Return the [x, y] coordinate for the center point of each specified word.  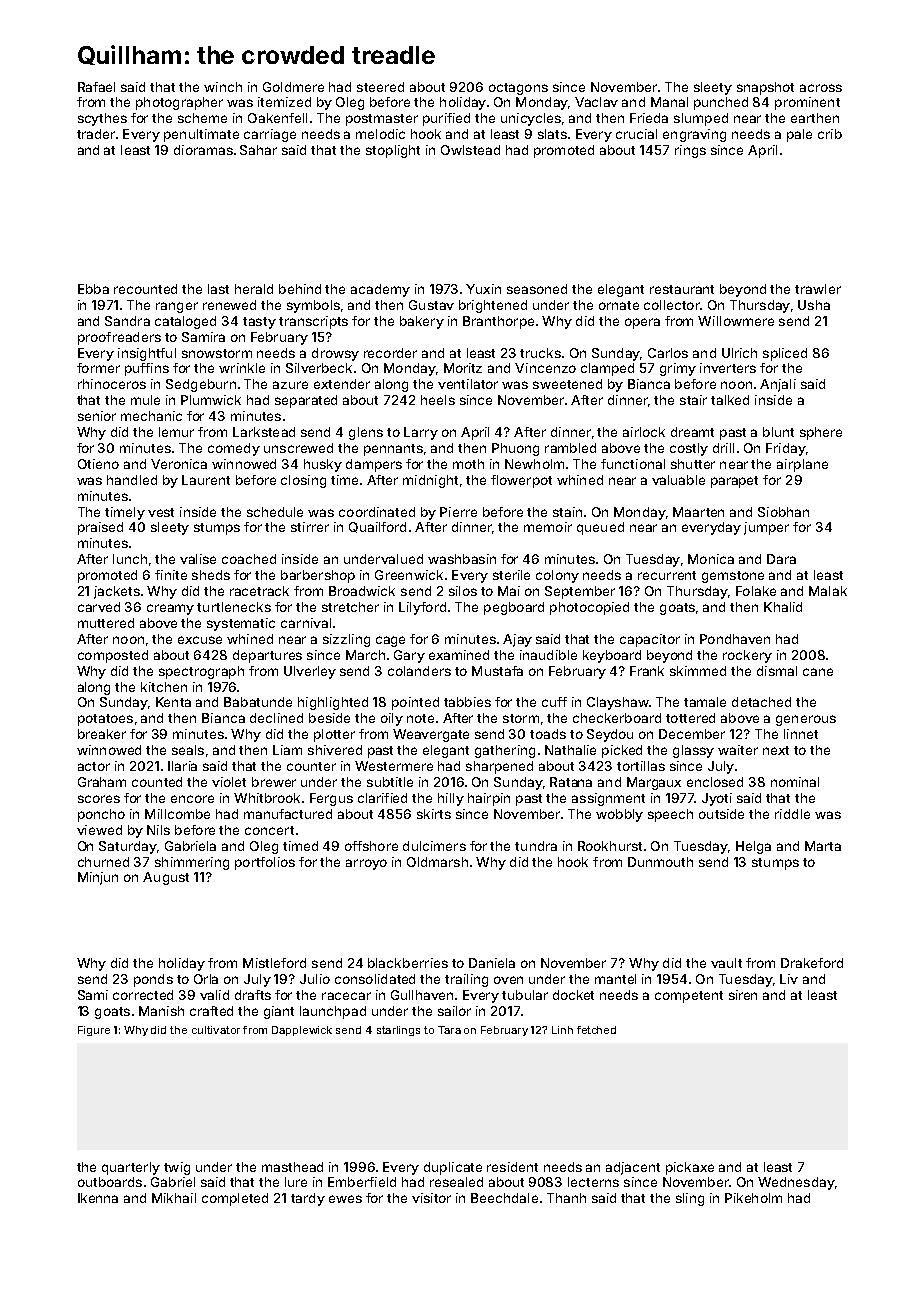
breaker [102, 734]
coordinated [377, 512]
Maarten [698, 512]
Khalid [783, 607]
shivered [335, 750]
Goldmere [293, 87]
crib [830, 134]
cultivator [216, 1030]
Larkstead [264, 432]
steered [380, 87]
